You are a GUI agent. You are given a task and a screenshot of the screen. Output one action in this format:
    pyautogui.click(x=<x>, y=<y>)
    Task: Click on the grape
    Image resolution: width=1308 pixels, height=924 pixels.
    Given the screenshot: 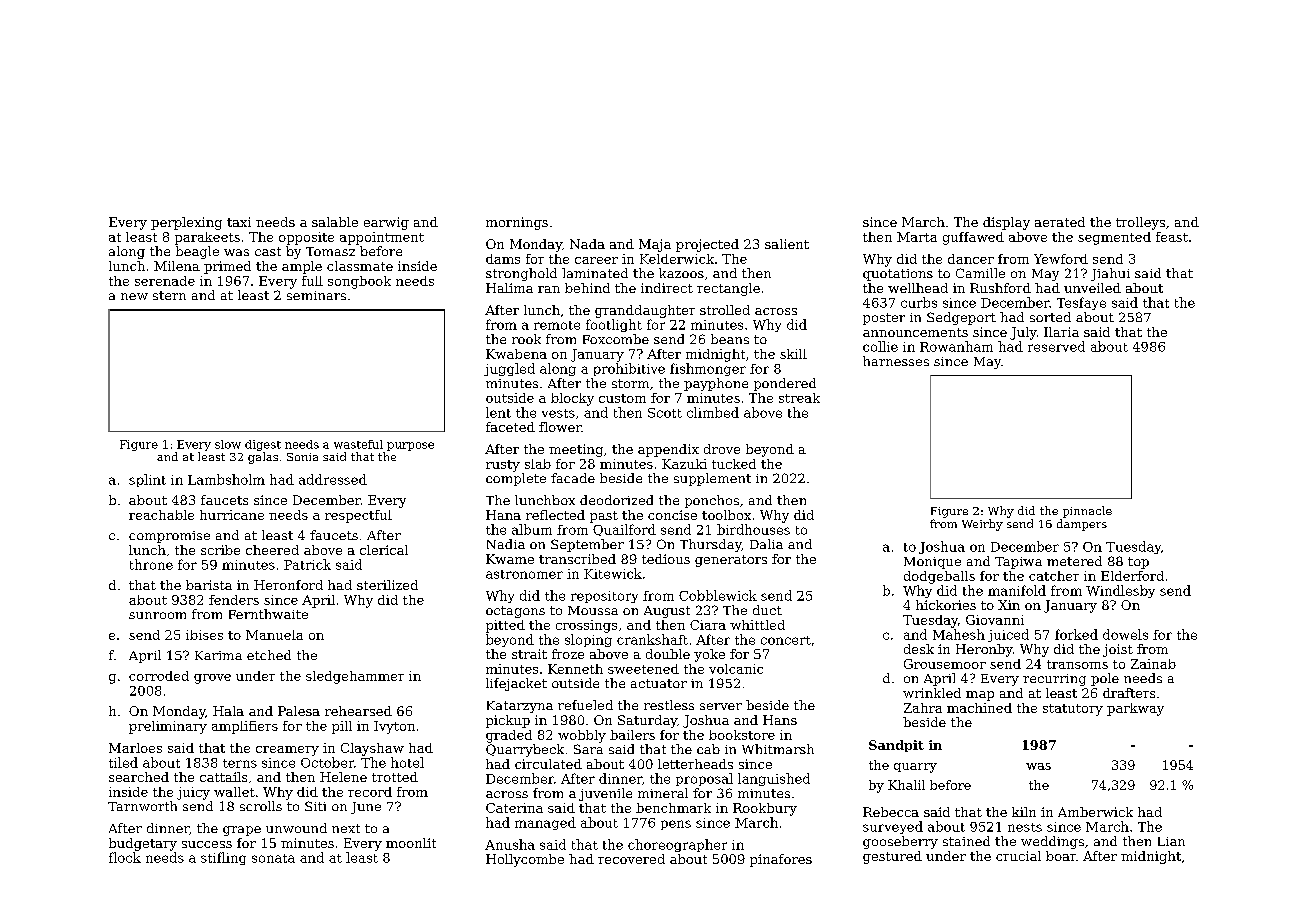 What is the action you would take?
    pyautogui.click(x=242, y=831)
